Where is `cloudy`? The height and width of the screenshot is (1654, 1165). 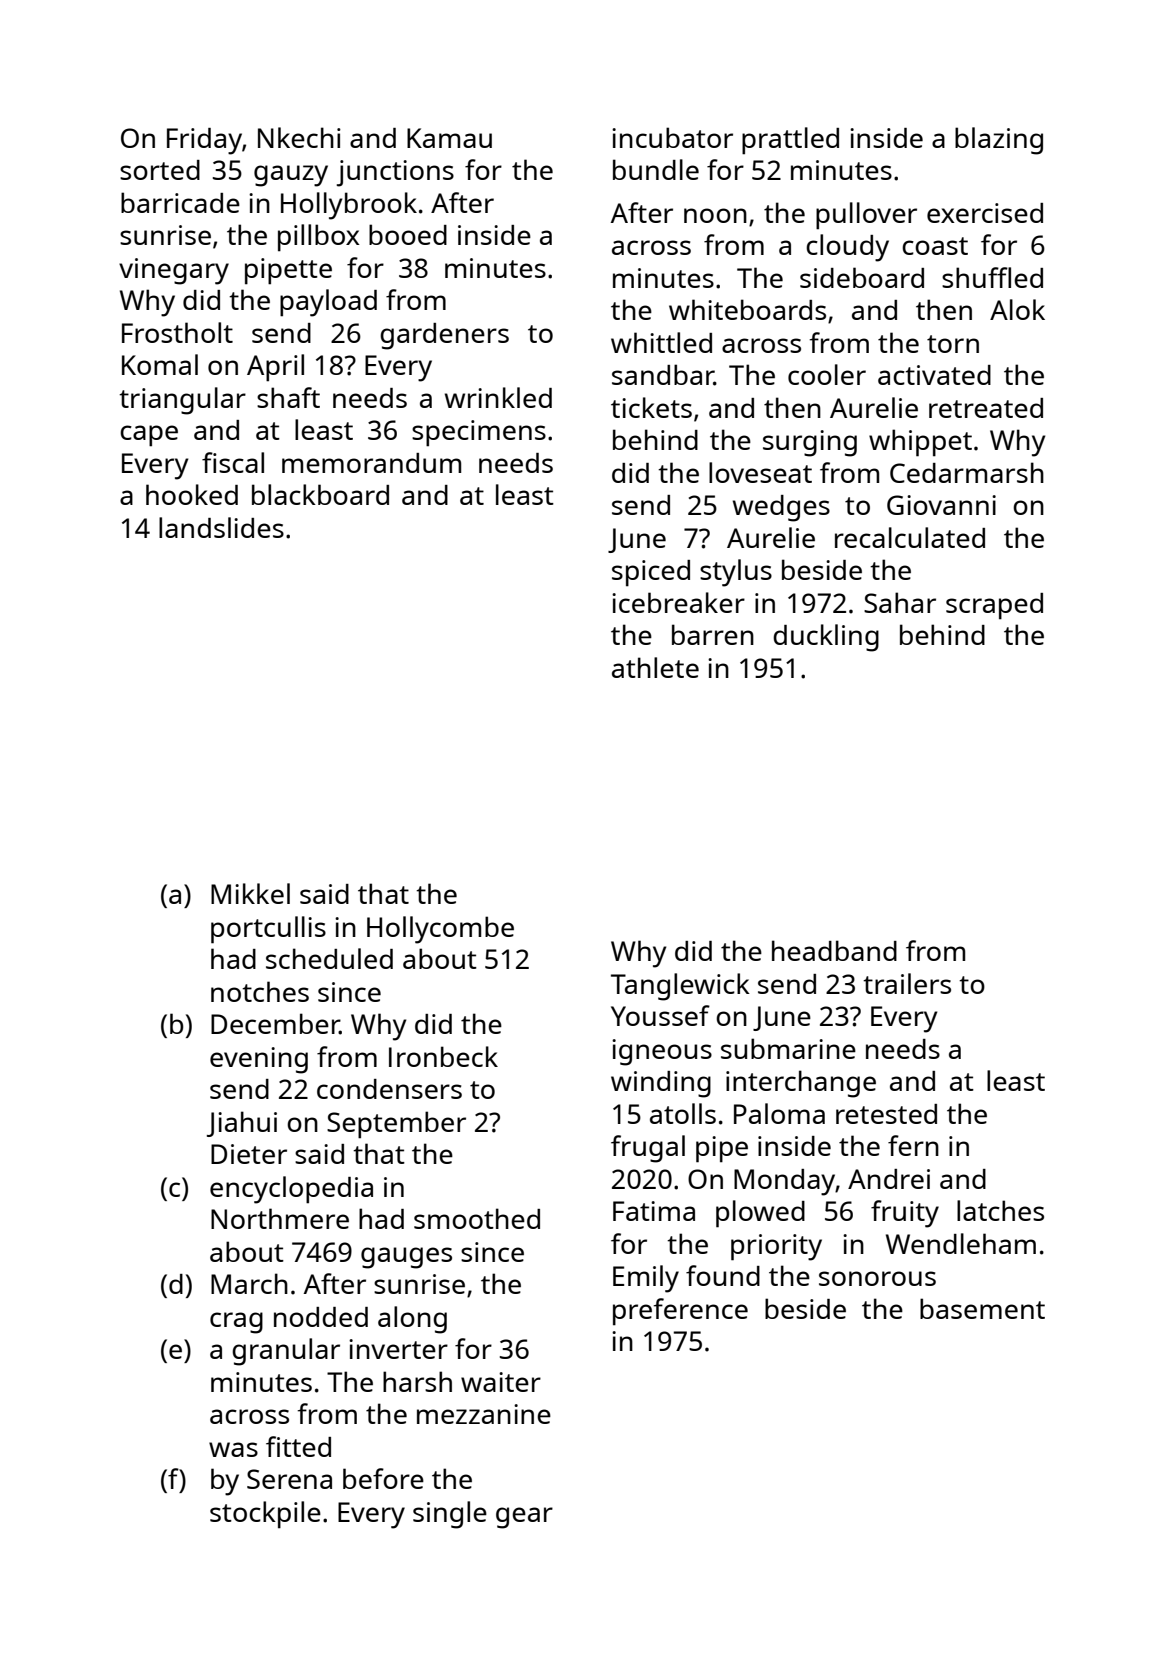
cloudy is located at coordinates (847, 248).
